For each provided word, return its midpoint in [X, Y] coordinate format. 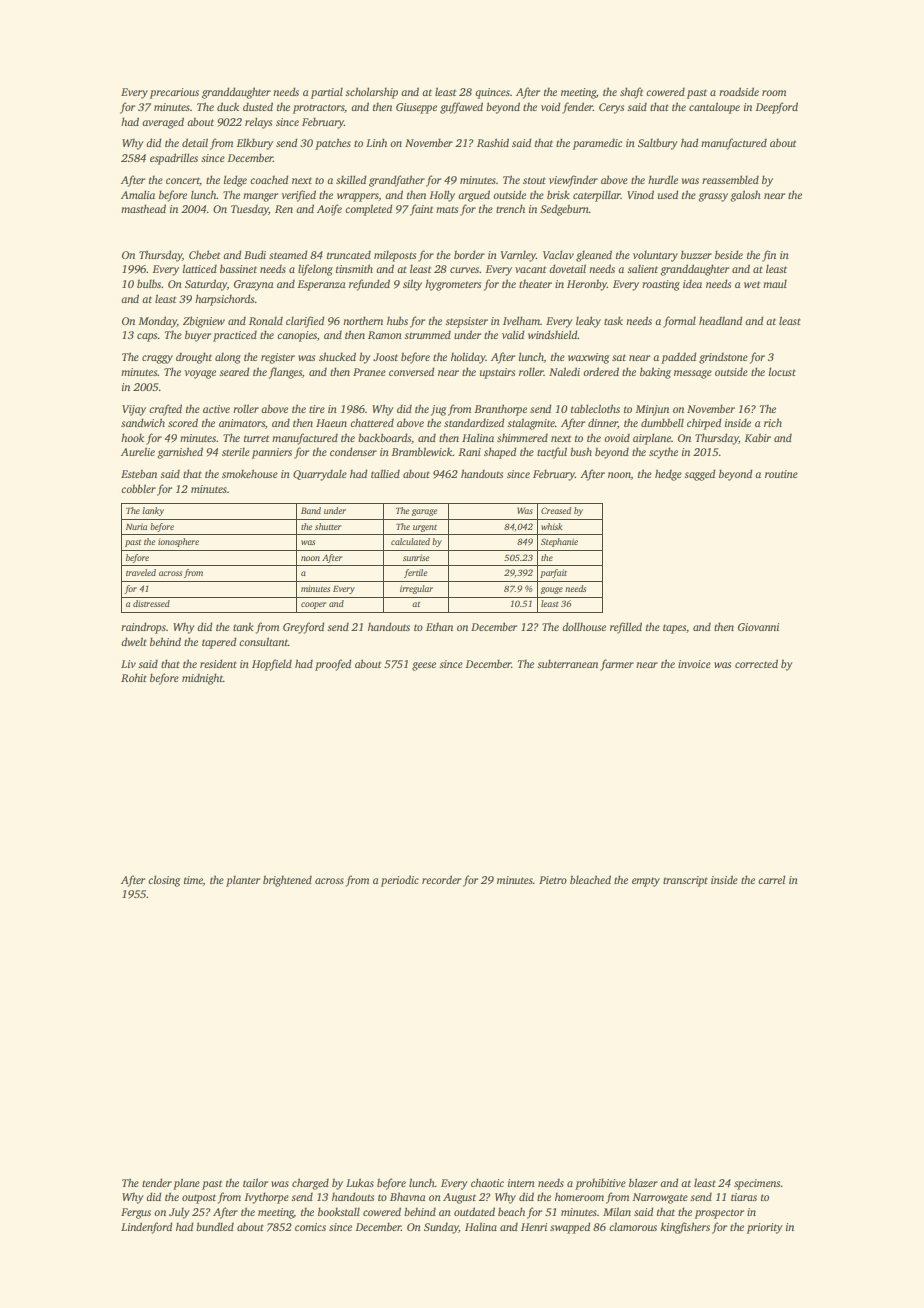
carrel [771, 879]
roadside [739, 91]
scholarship [371, 93]
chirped [704, 424]
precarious [174, 93]
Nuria [136, 526]
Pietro [553, 880]
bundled [215, 1226]
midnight [202, 679]
